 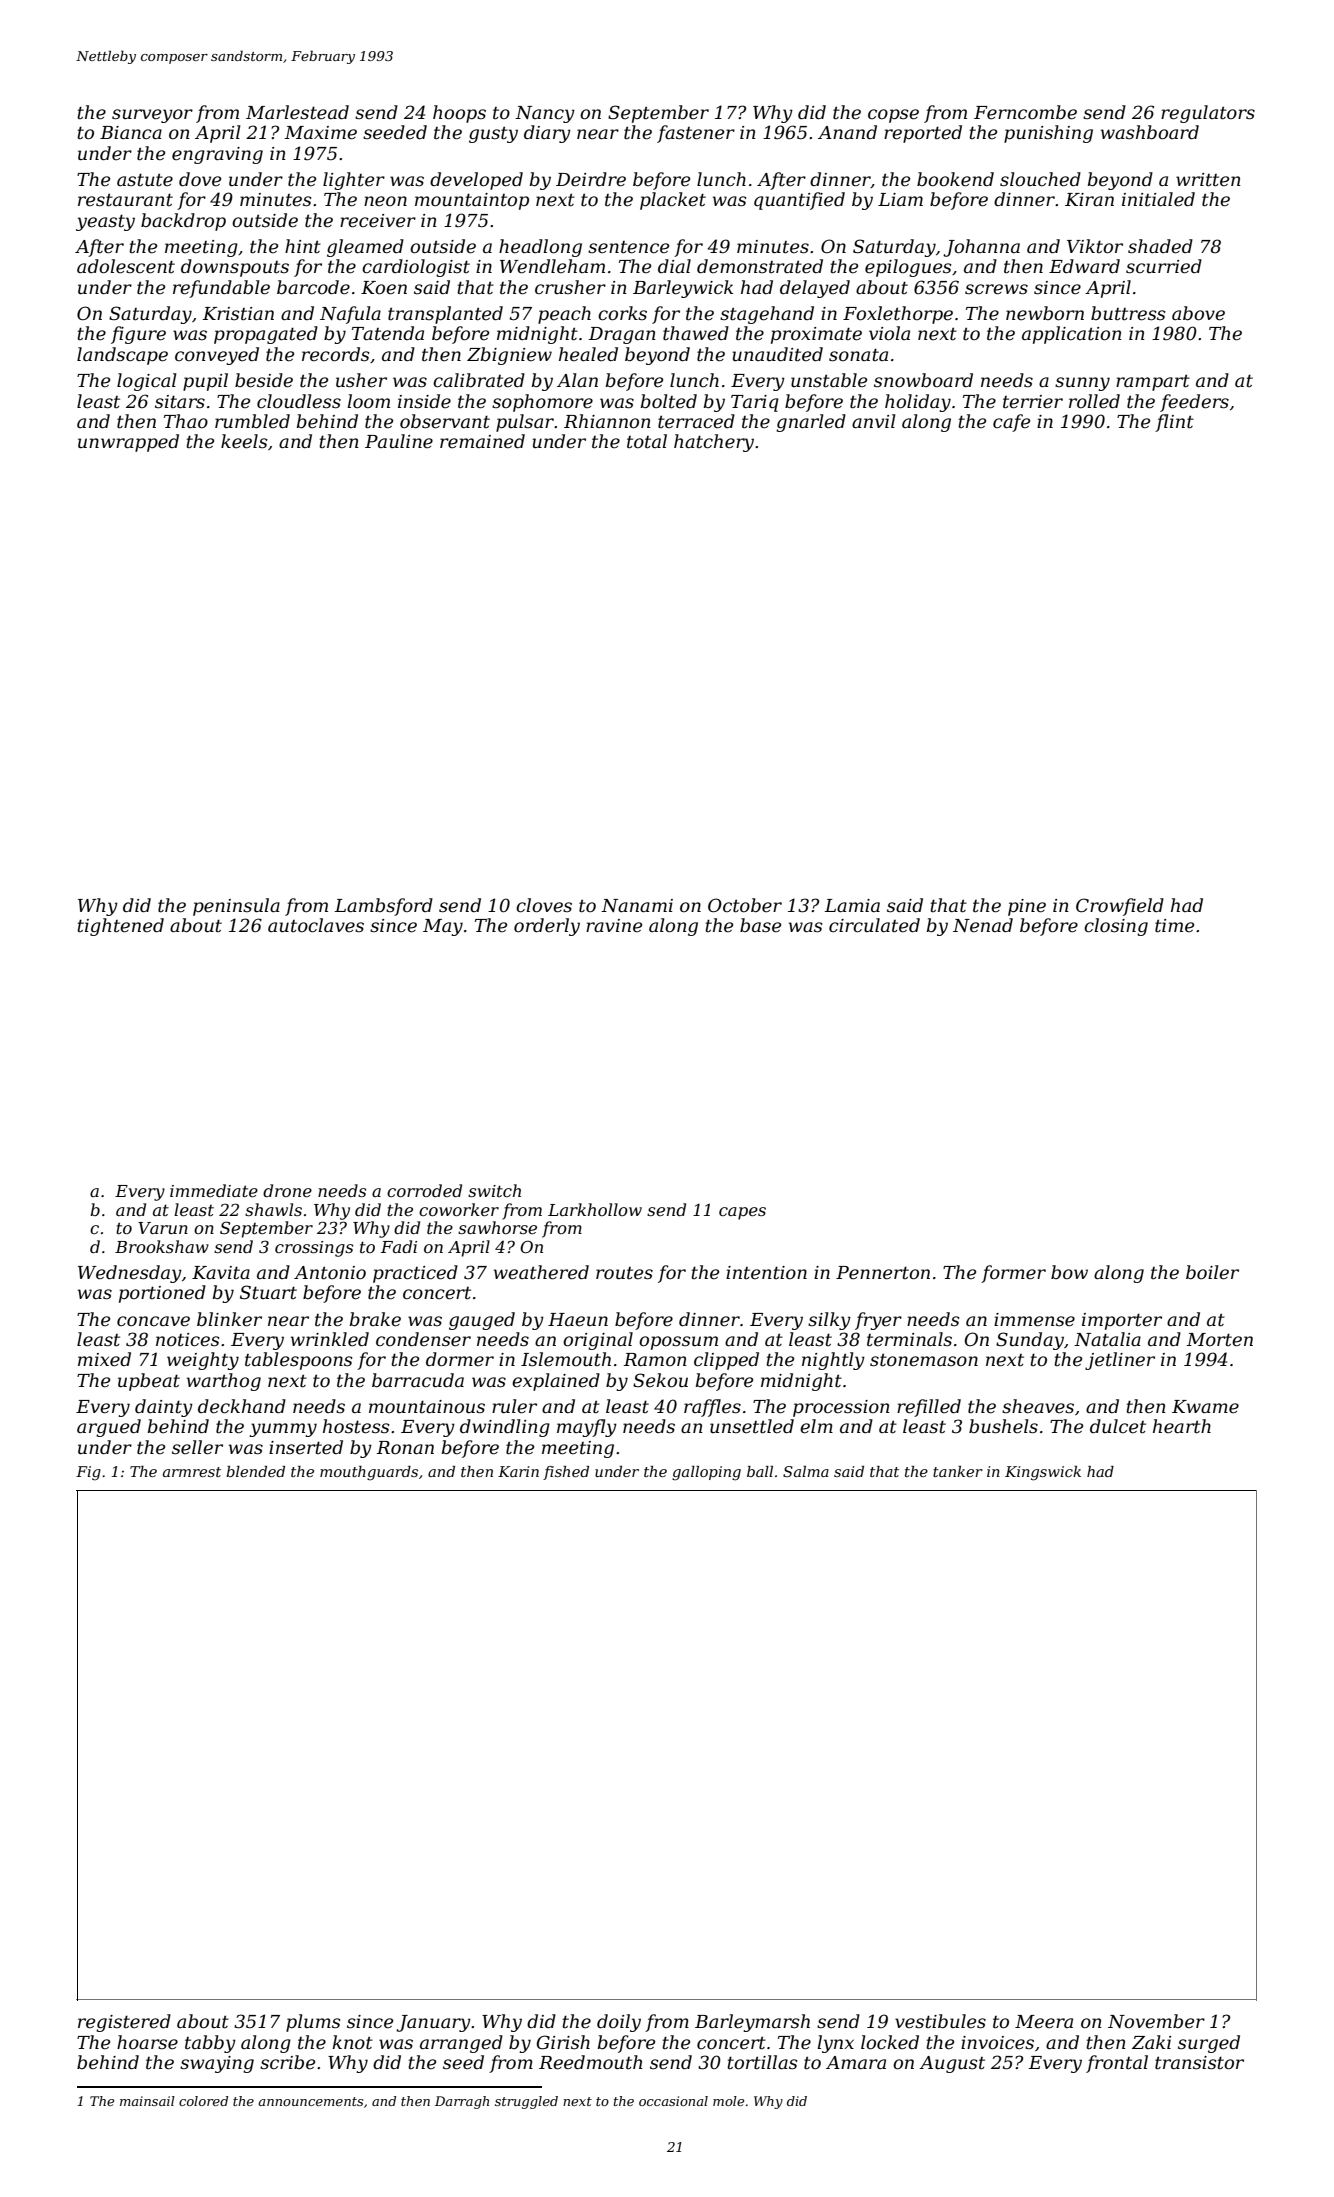 I want to click on Pauline, so click(x=399, y=441).
